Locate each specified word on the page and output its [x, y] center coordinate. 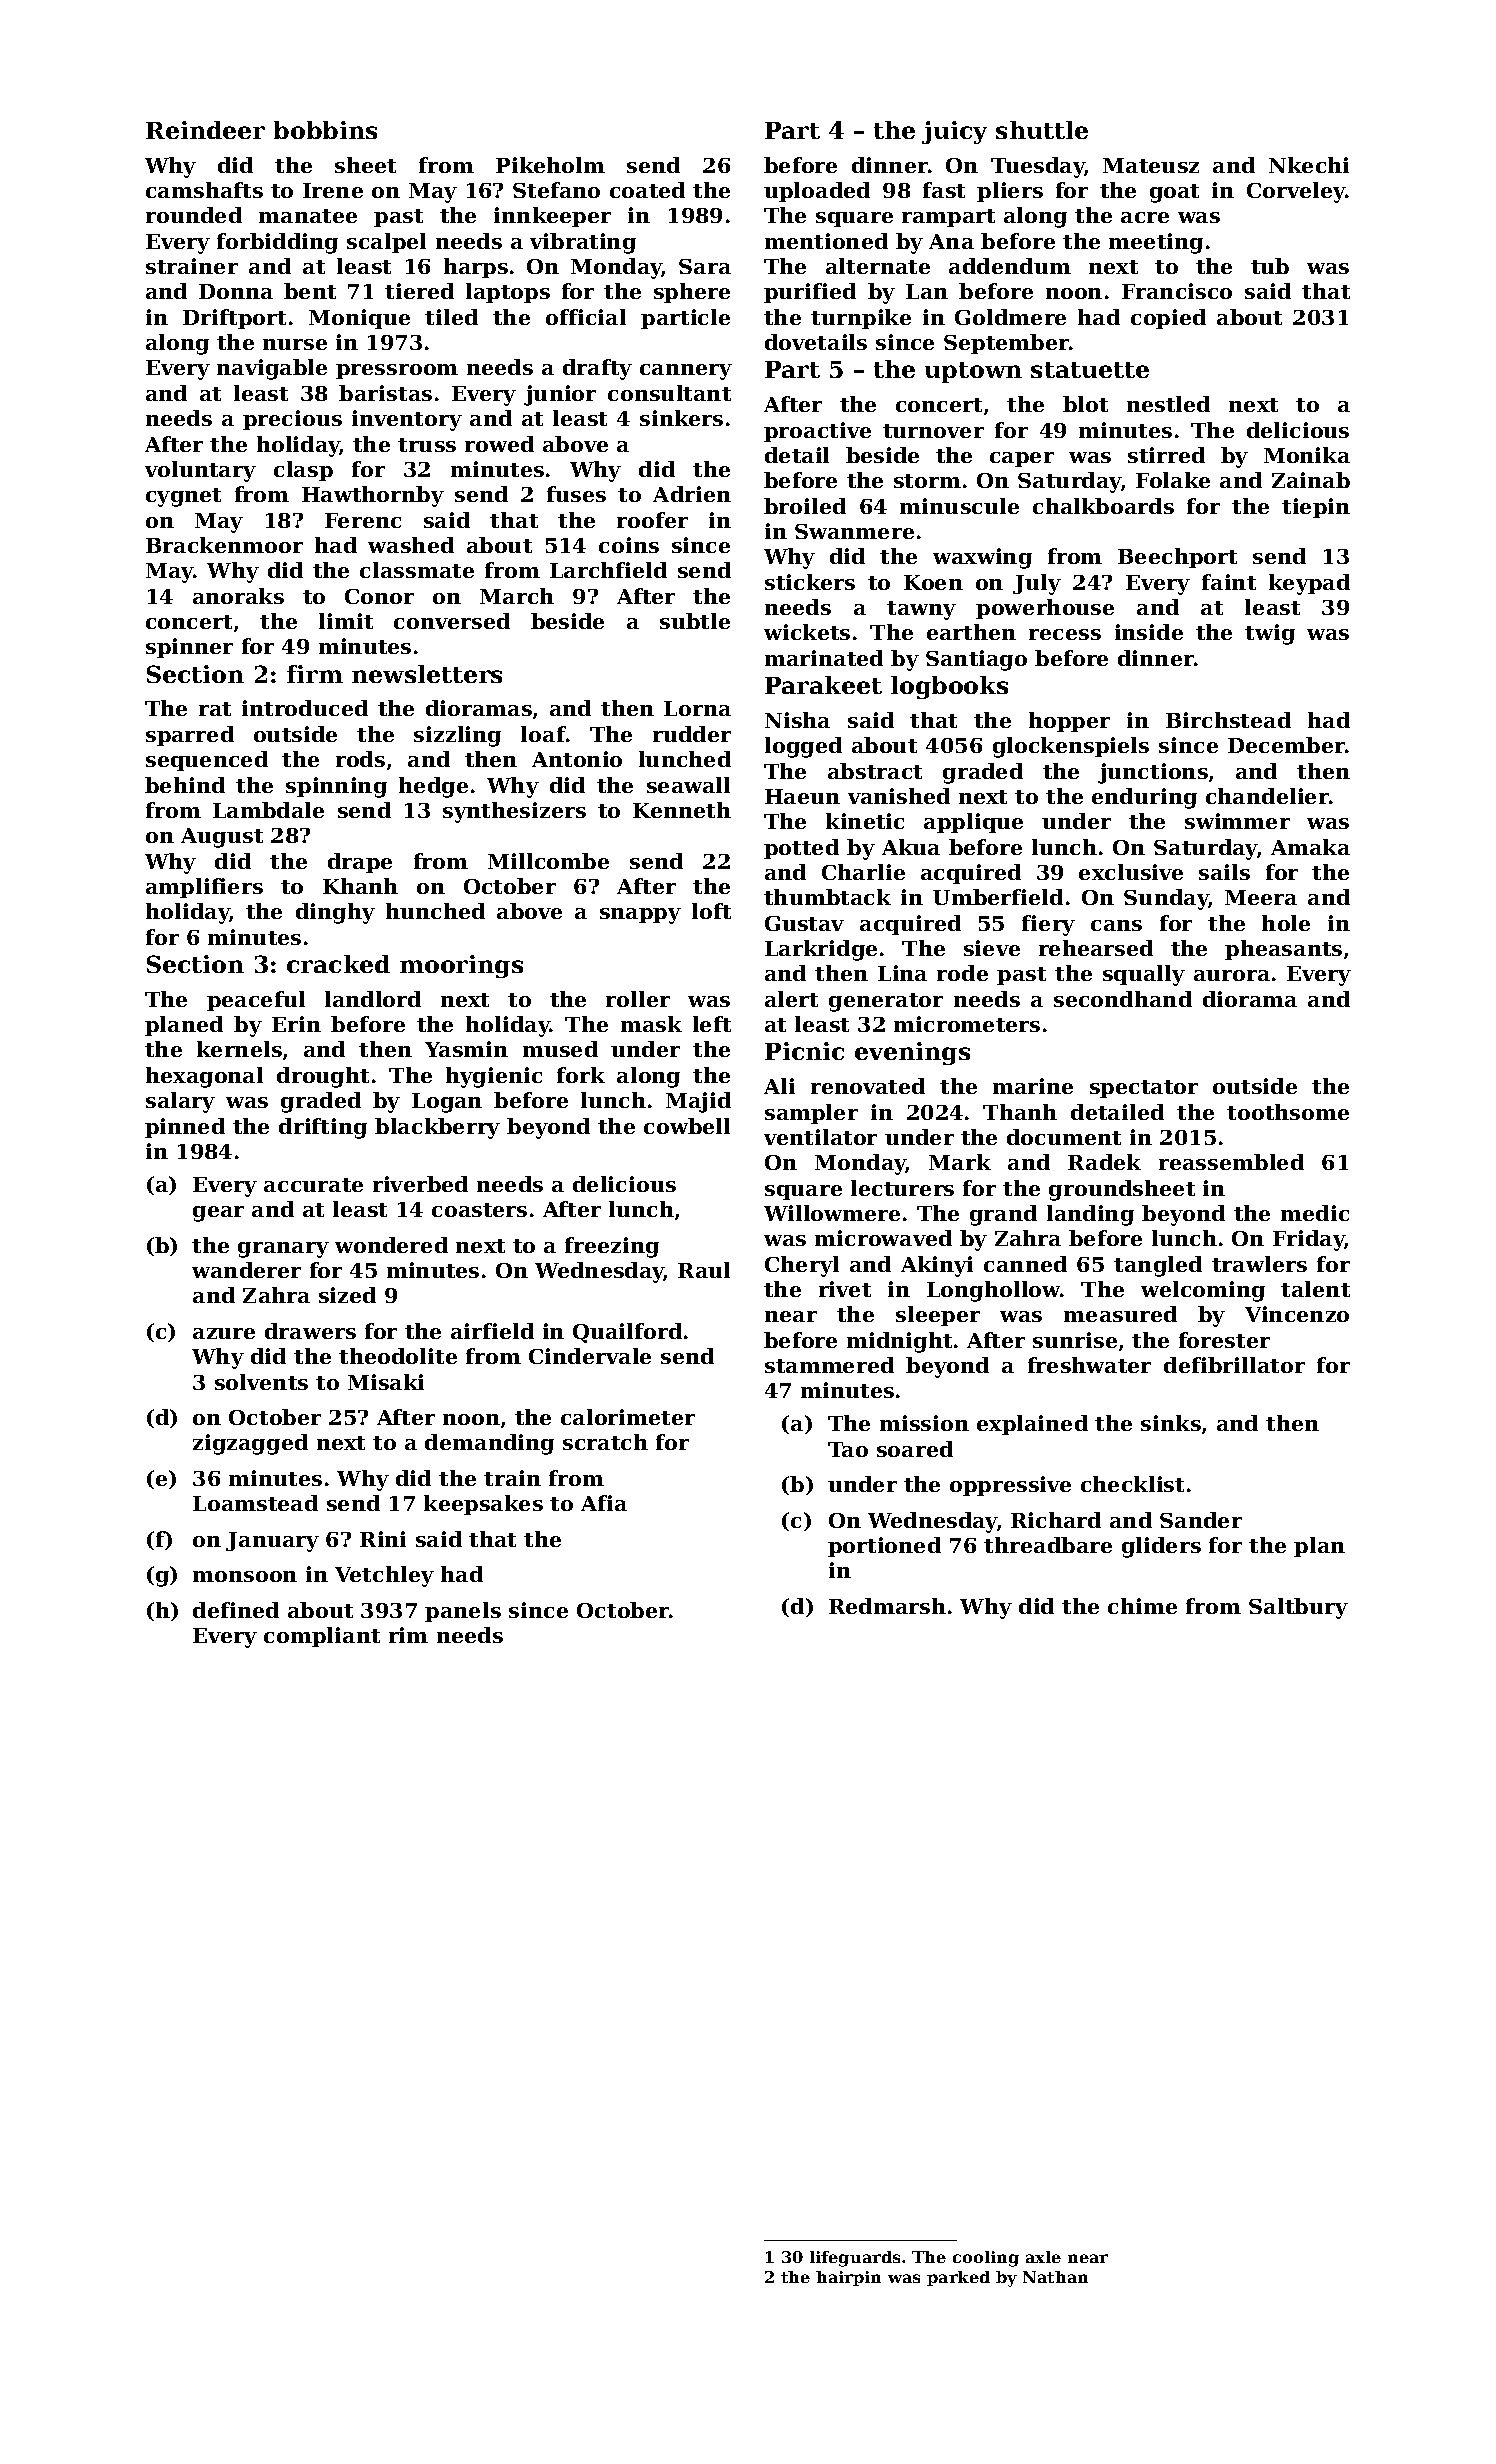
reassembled [1231, 1162]
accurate [313, 1185]
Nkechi [1309, 165]
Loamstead [255, 1503]
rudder [692, 734]
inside [1149, 632]
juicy [954, 132]
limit [346, 621]
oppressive [1010, 1486]
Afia [604, 1503]
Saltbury [1298, 1608]
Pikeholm [550, 165]
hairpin [848, 2278]
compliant [322, 1637]
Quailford [627, 1333]
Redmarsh [887, 1606]
